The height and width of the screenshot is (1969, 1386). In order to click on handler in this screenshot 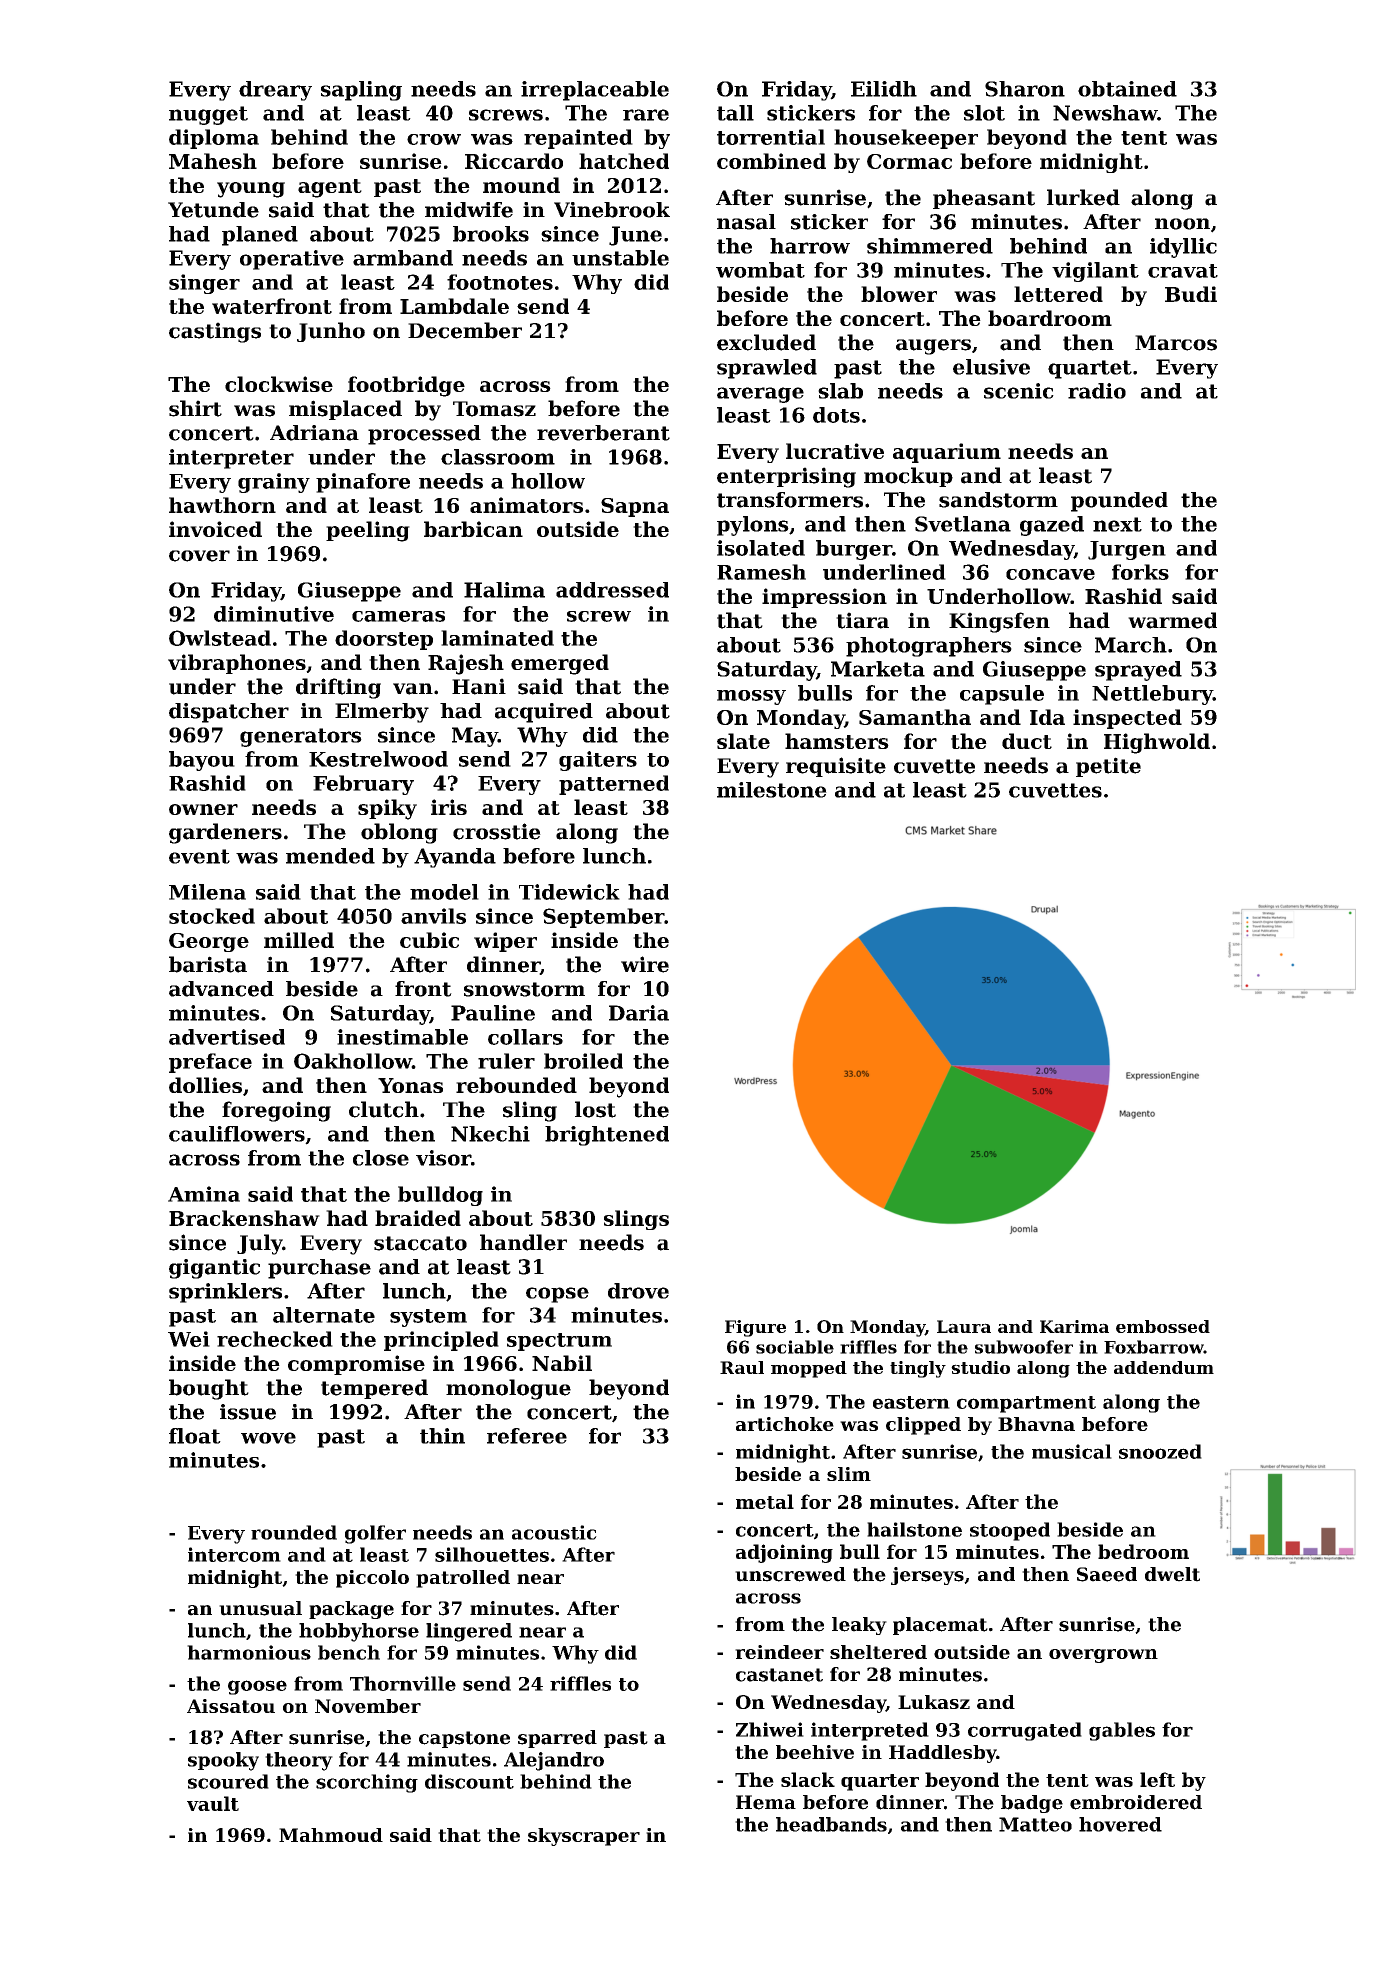, I will do `click(523, 1242)`.
